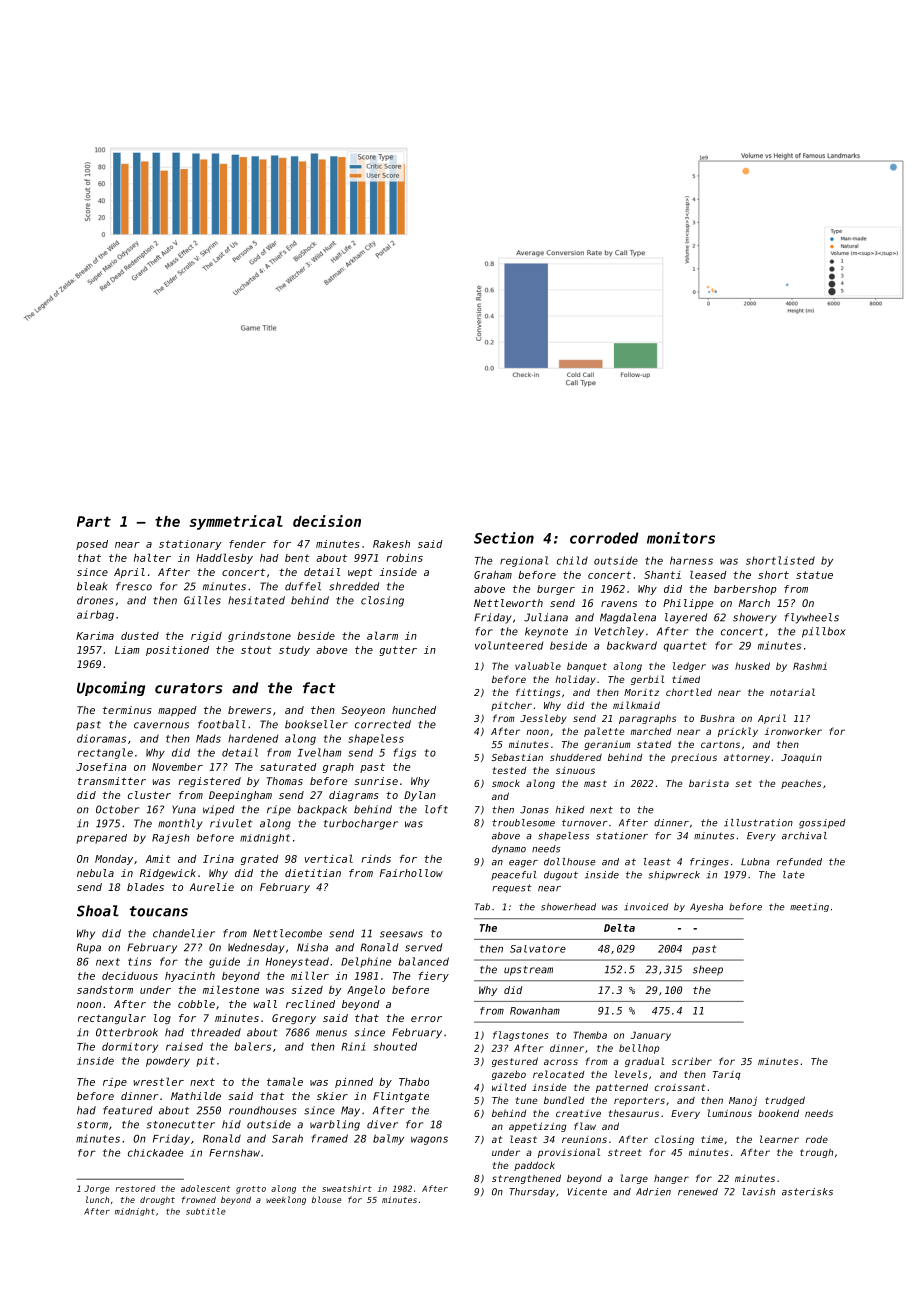  Describe the element at coordinates (158, 1081) in the screenshot. I see `wrestler` at that location.
